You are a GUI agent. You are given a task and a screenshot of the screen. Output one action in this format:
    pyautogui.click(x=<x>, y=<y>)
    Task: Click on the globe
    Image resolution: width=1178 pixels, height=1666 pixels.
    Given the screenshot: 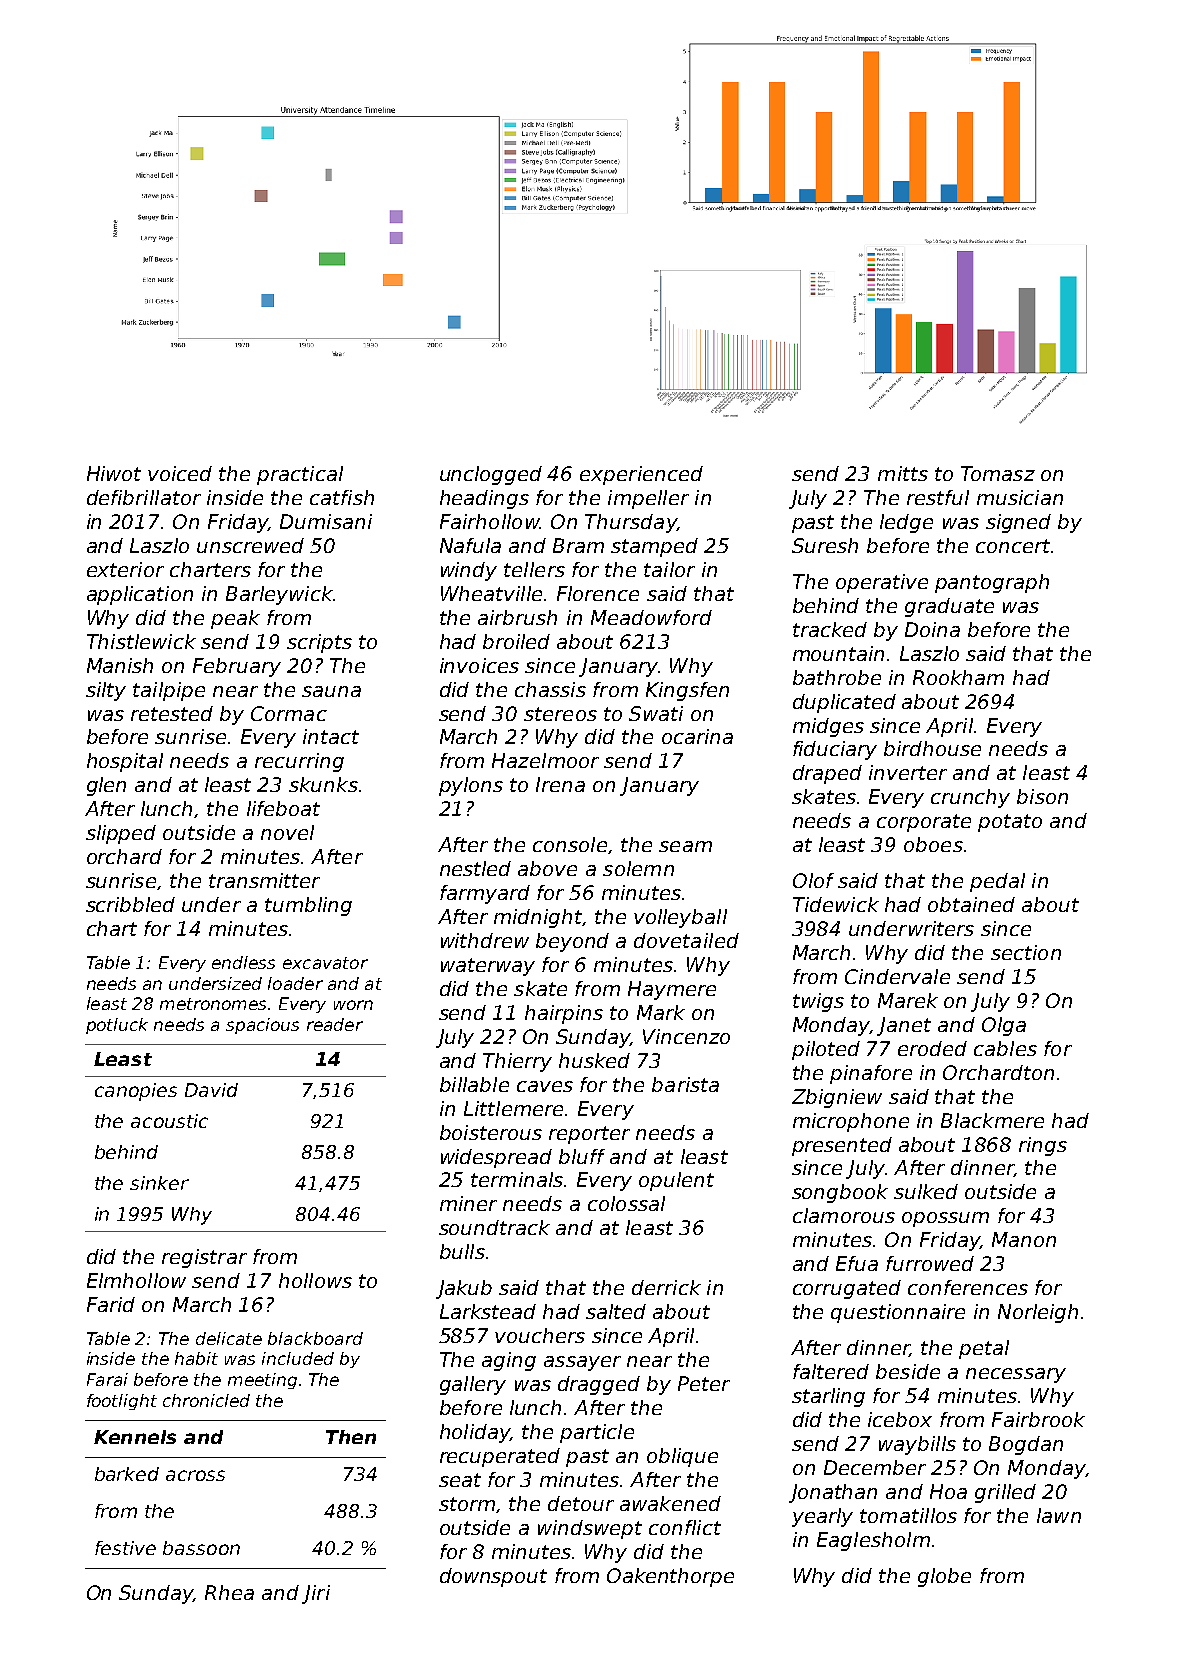 What is the action you would take?
    pyautogui.click(x=944, y=1577)
